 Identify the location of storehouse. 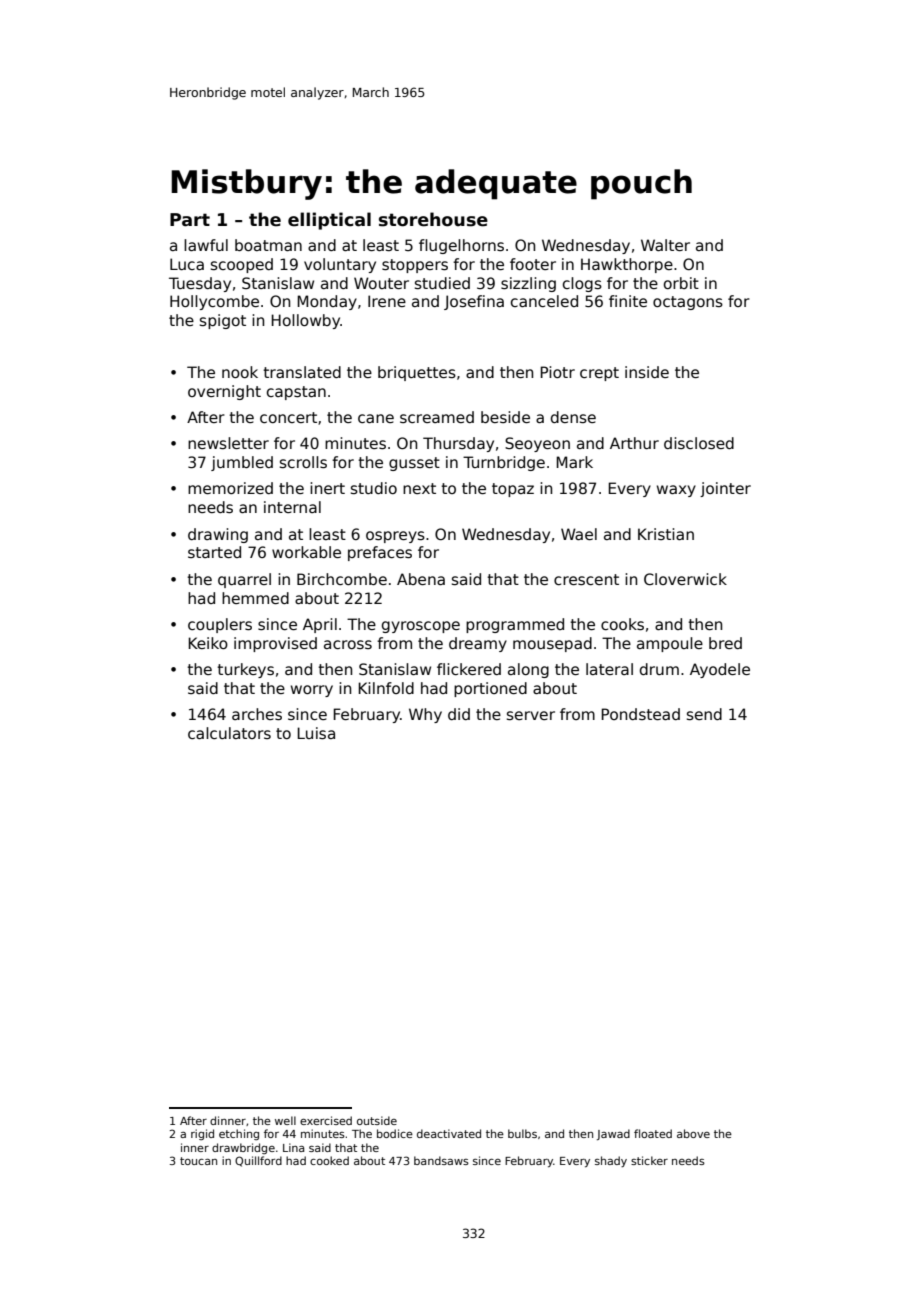
(433, 219).
